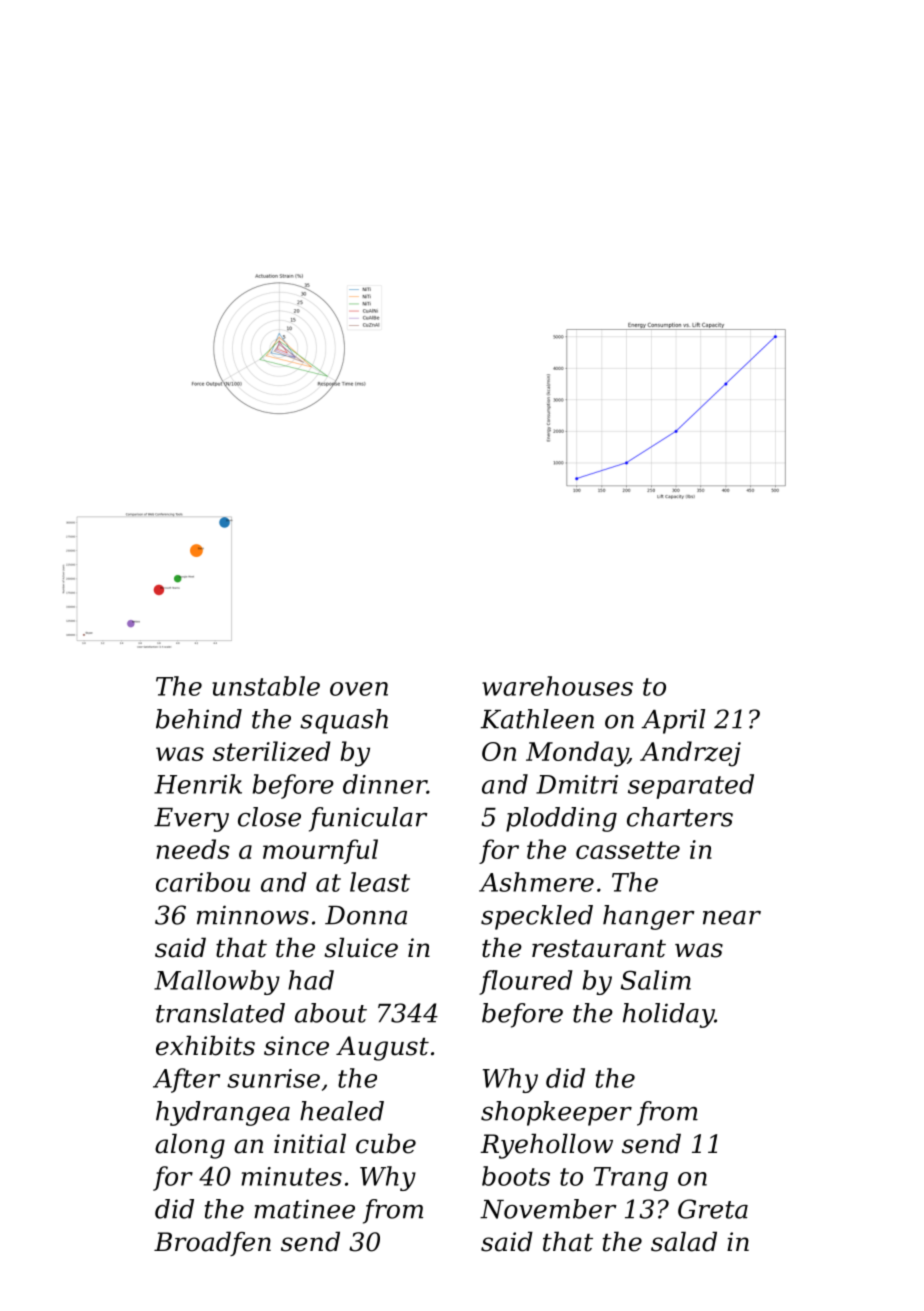 This screenshot has height=1311, width=924. What do you see at coordinates (198, 784) in the screenshot?
I see `Henrik` at bounding box center [198, 784].
